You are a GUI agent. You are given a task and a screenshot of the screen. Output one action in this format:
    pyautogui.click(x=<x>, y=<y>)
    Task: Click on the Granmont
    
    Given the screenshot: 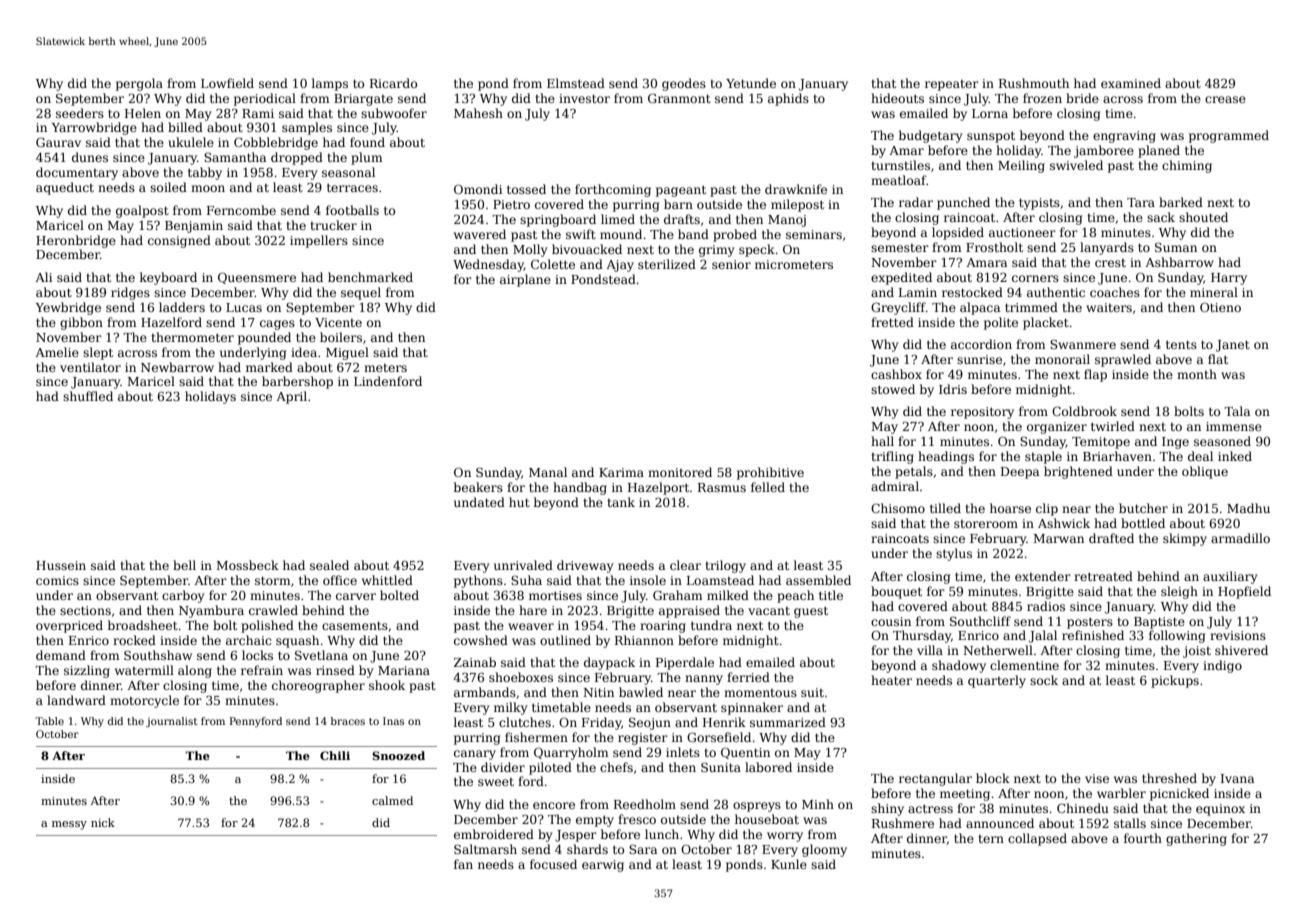 What is the action you would take?
    pyautogui.click(x=679, y=98)
